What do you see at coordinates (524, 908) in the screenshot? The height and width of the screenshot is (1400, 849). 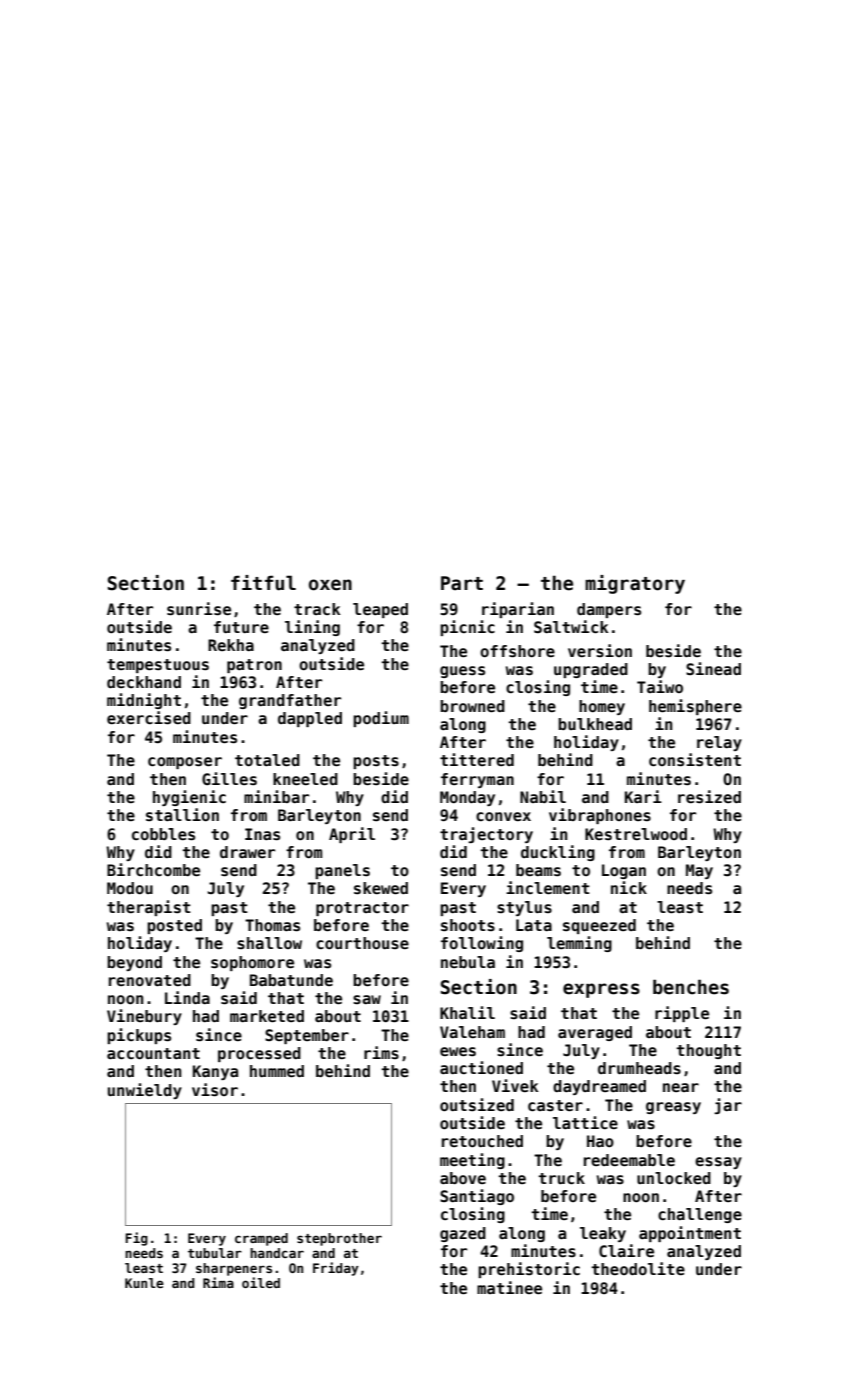 I see `stylus` at bounding box center [524, 908].
